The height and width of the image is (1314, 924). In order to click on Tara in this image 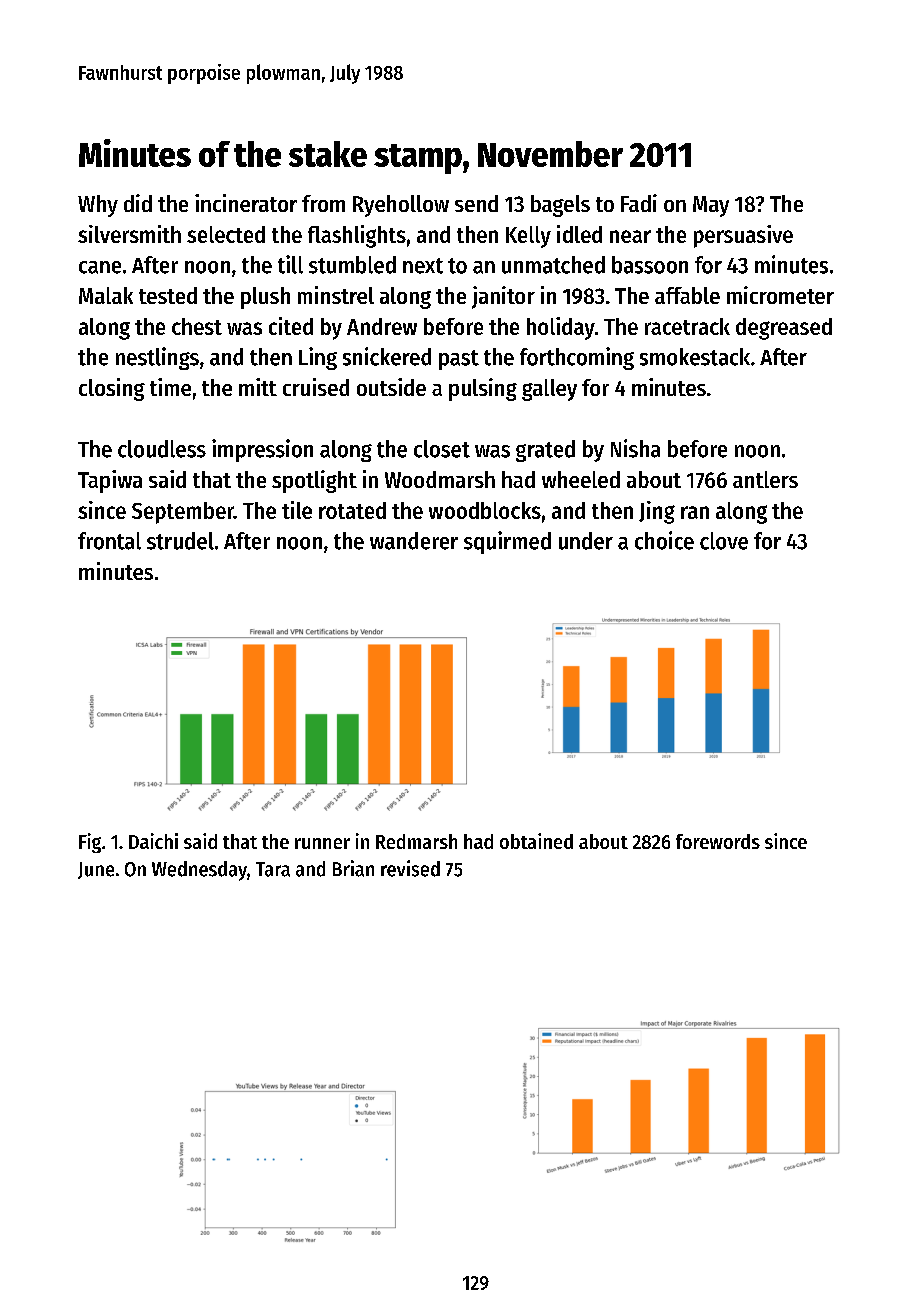, I will do `click(273, 869)`.
